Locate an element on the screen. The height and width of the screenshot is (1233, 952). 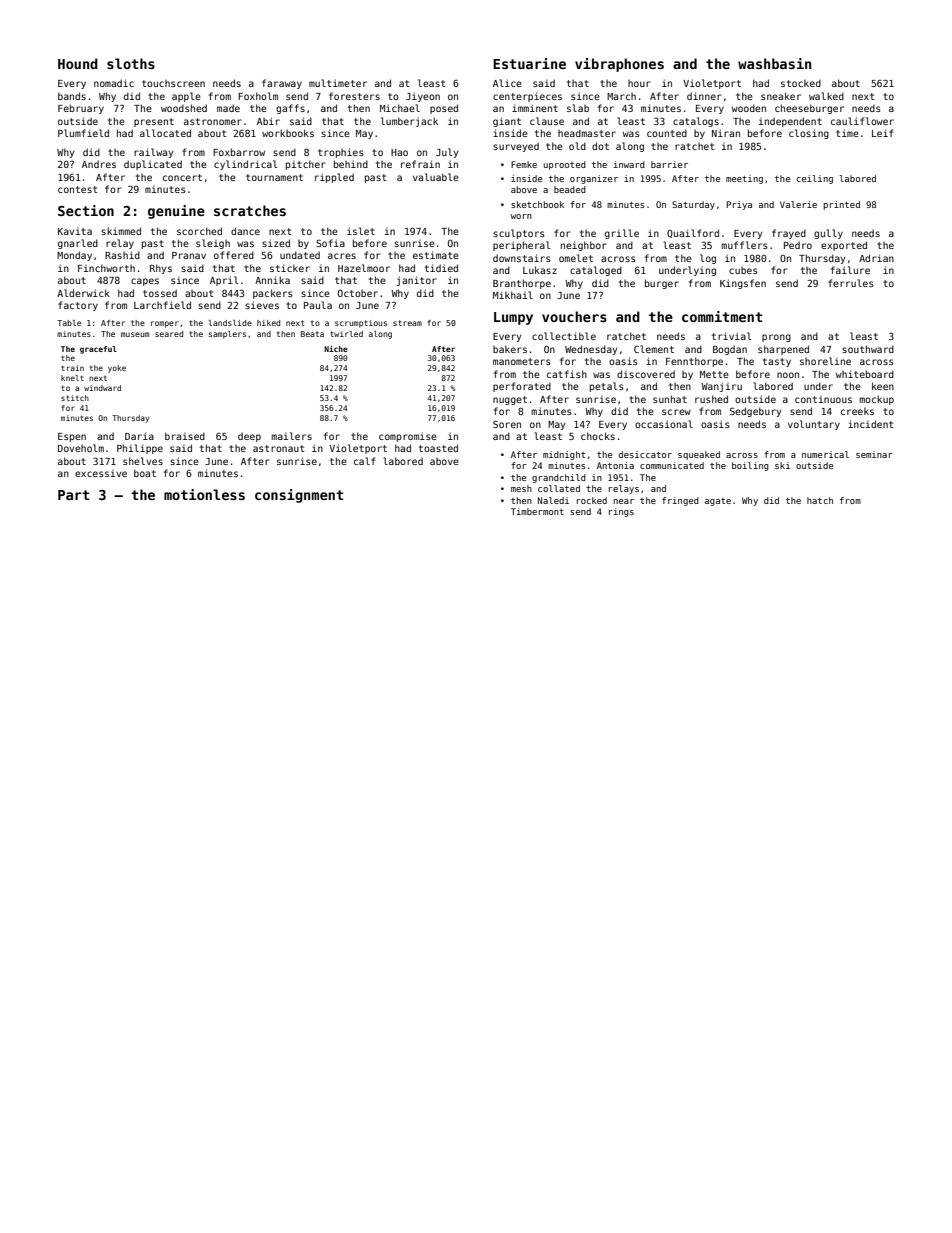
Mikhail is located at coordinates (513, 295).
